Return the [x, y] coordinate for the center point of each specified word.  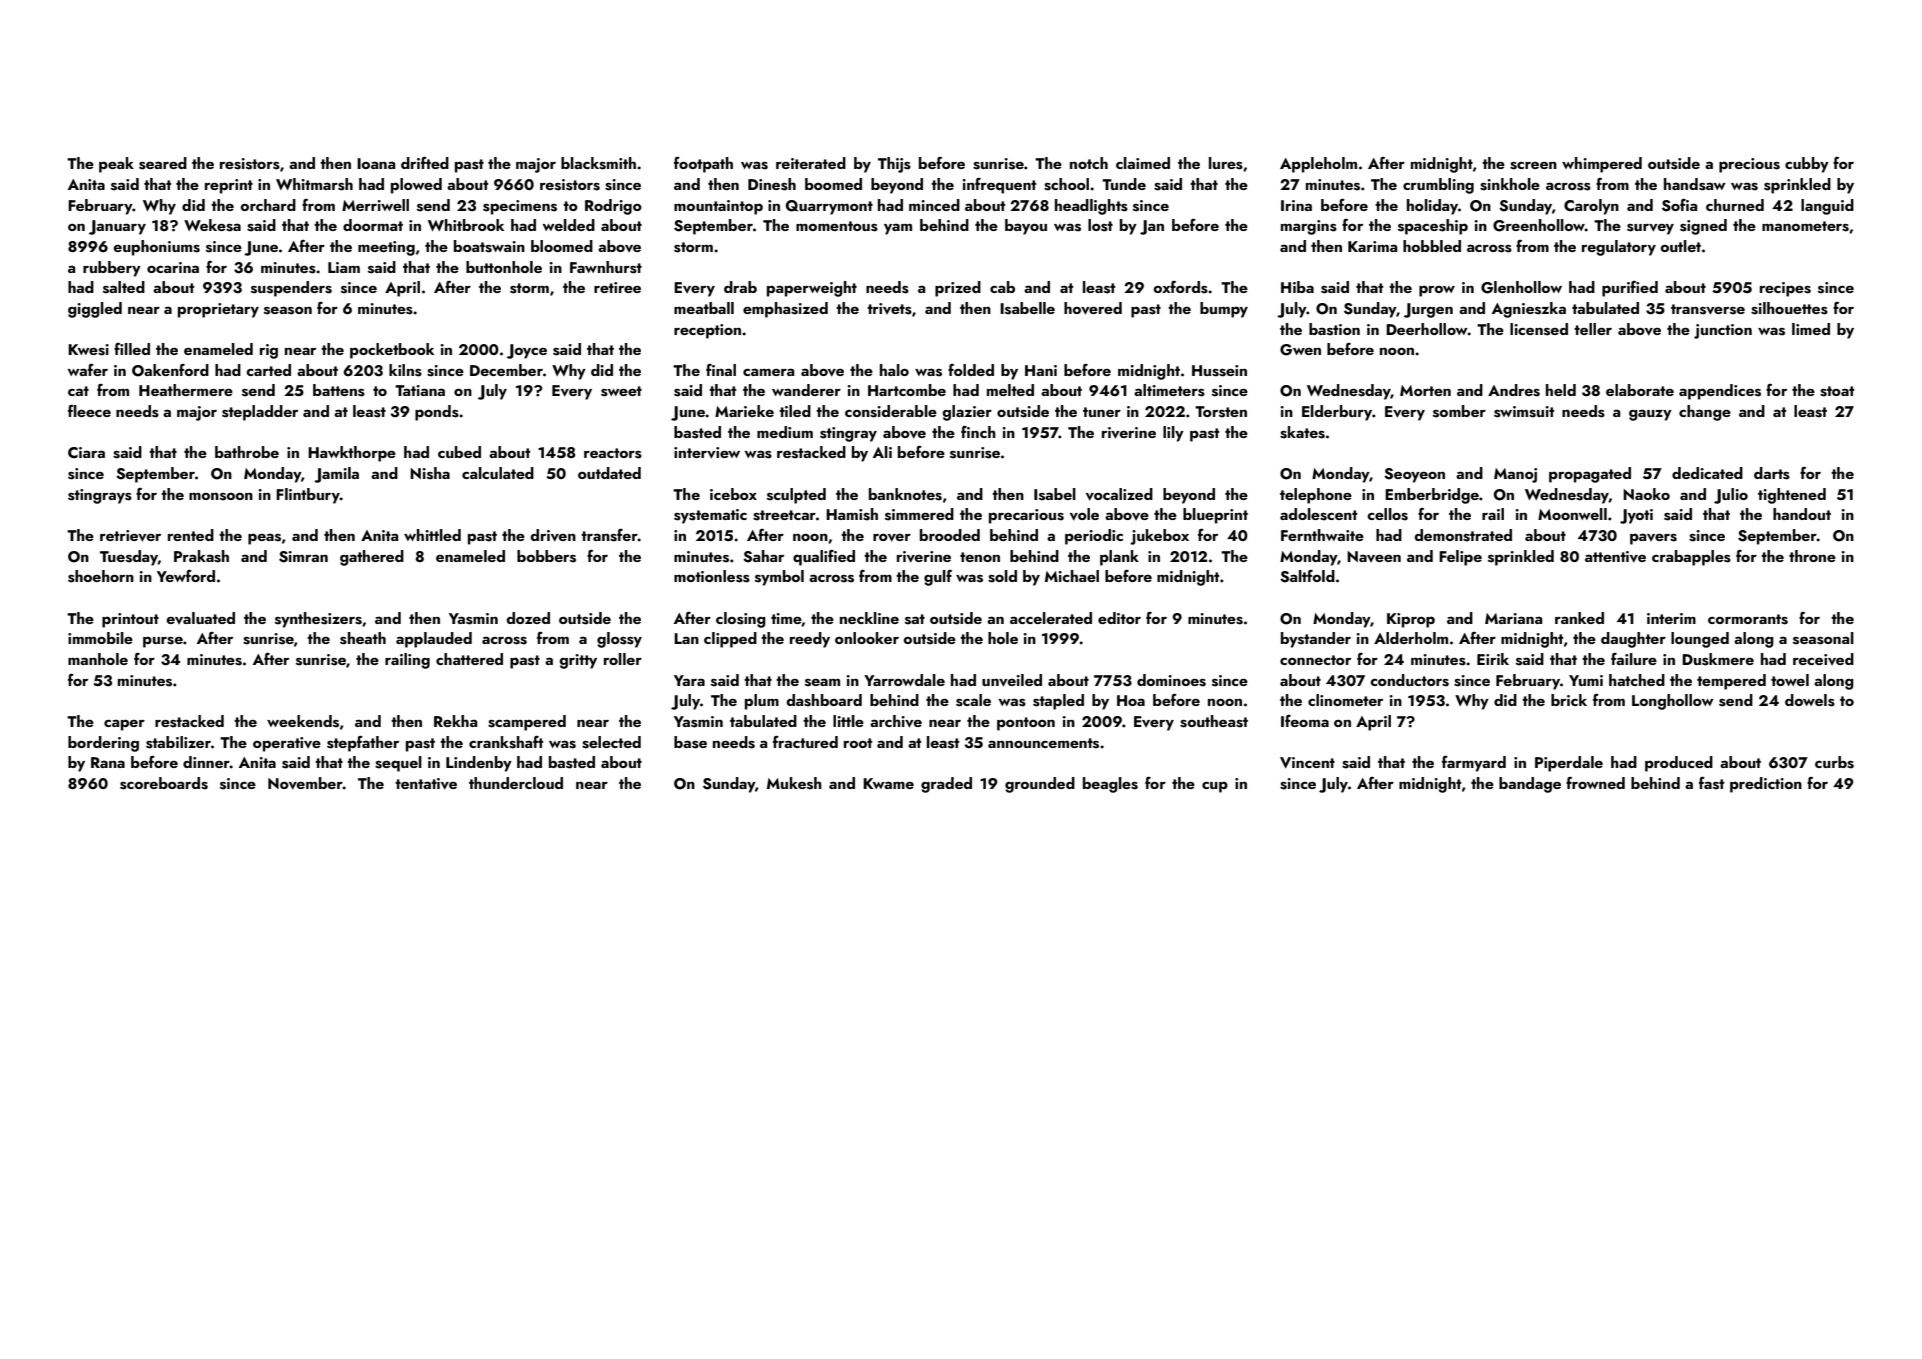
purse [163, 642]
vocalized [1119, 494]
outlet [1680, 246]
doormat [373, 225]
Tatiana [420, 390]
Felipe [1460, 558]
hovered [1093, 308]
